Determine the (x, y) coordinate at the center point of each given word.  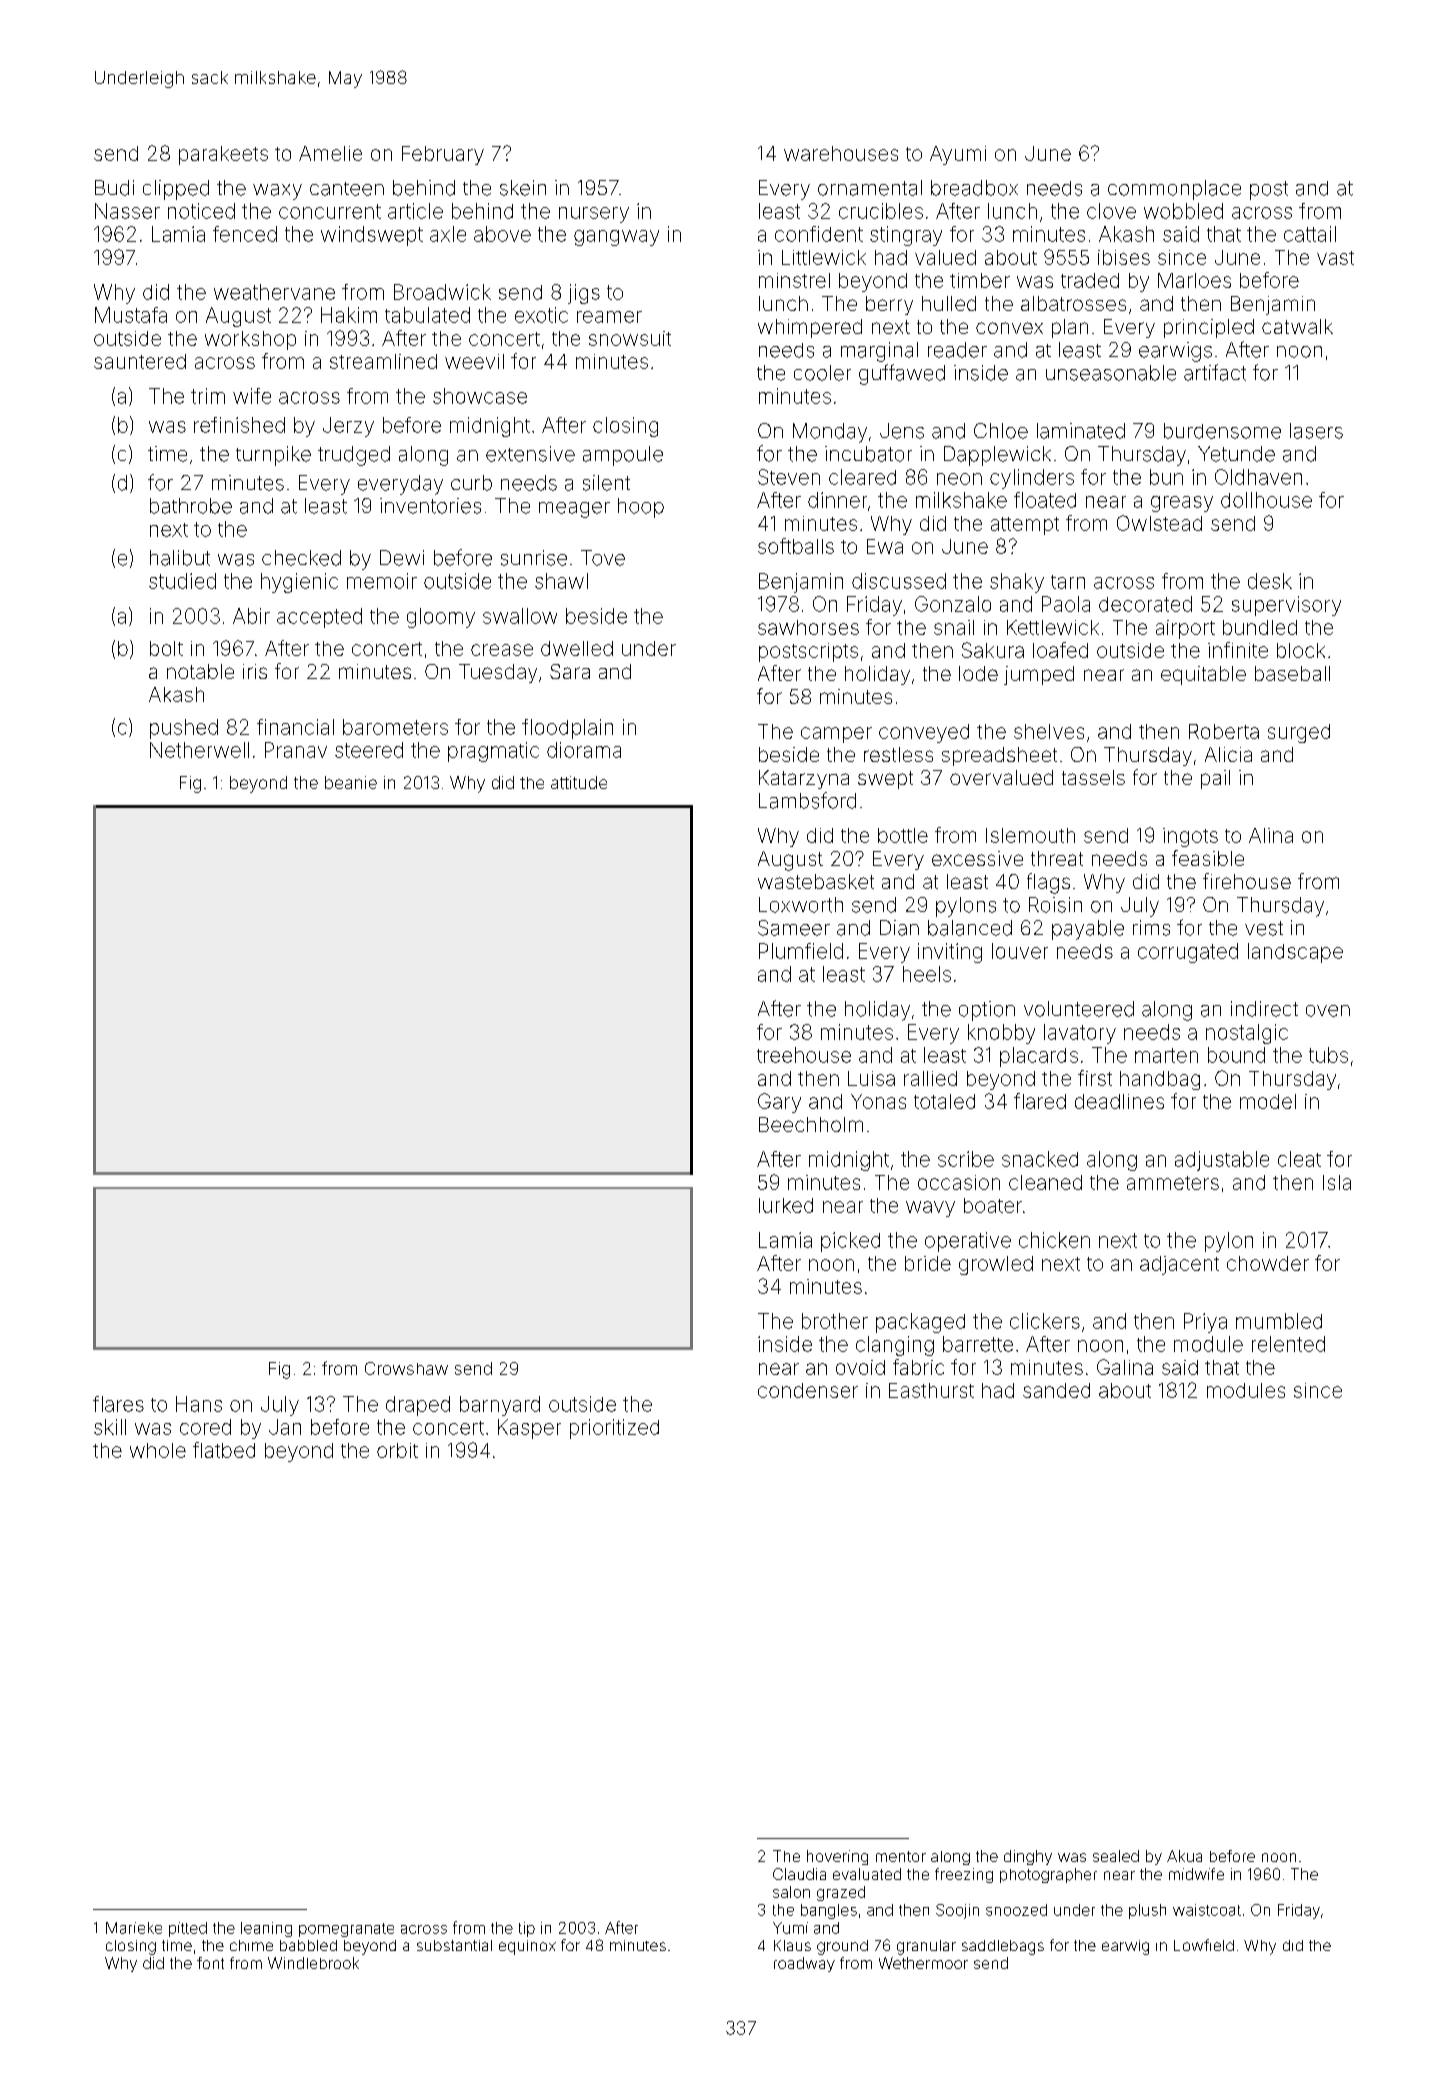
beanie (351, 782)
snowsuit (630, 338)
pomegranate (346, 1930)
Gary (779, 1103)
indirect (1264, 1009)
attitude (579, 782)
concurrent (330, 211)
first (1095, 1078)
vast (1335, 258)
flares (118, 1404)
